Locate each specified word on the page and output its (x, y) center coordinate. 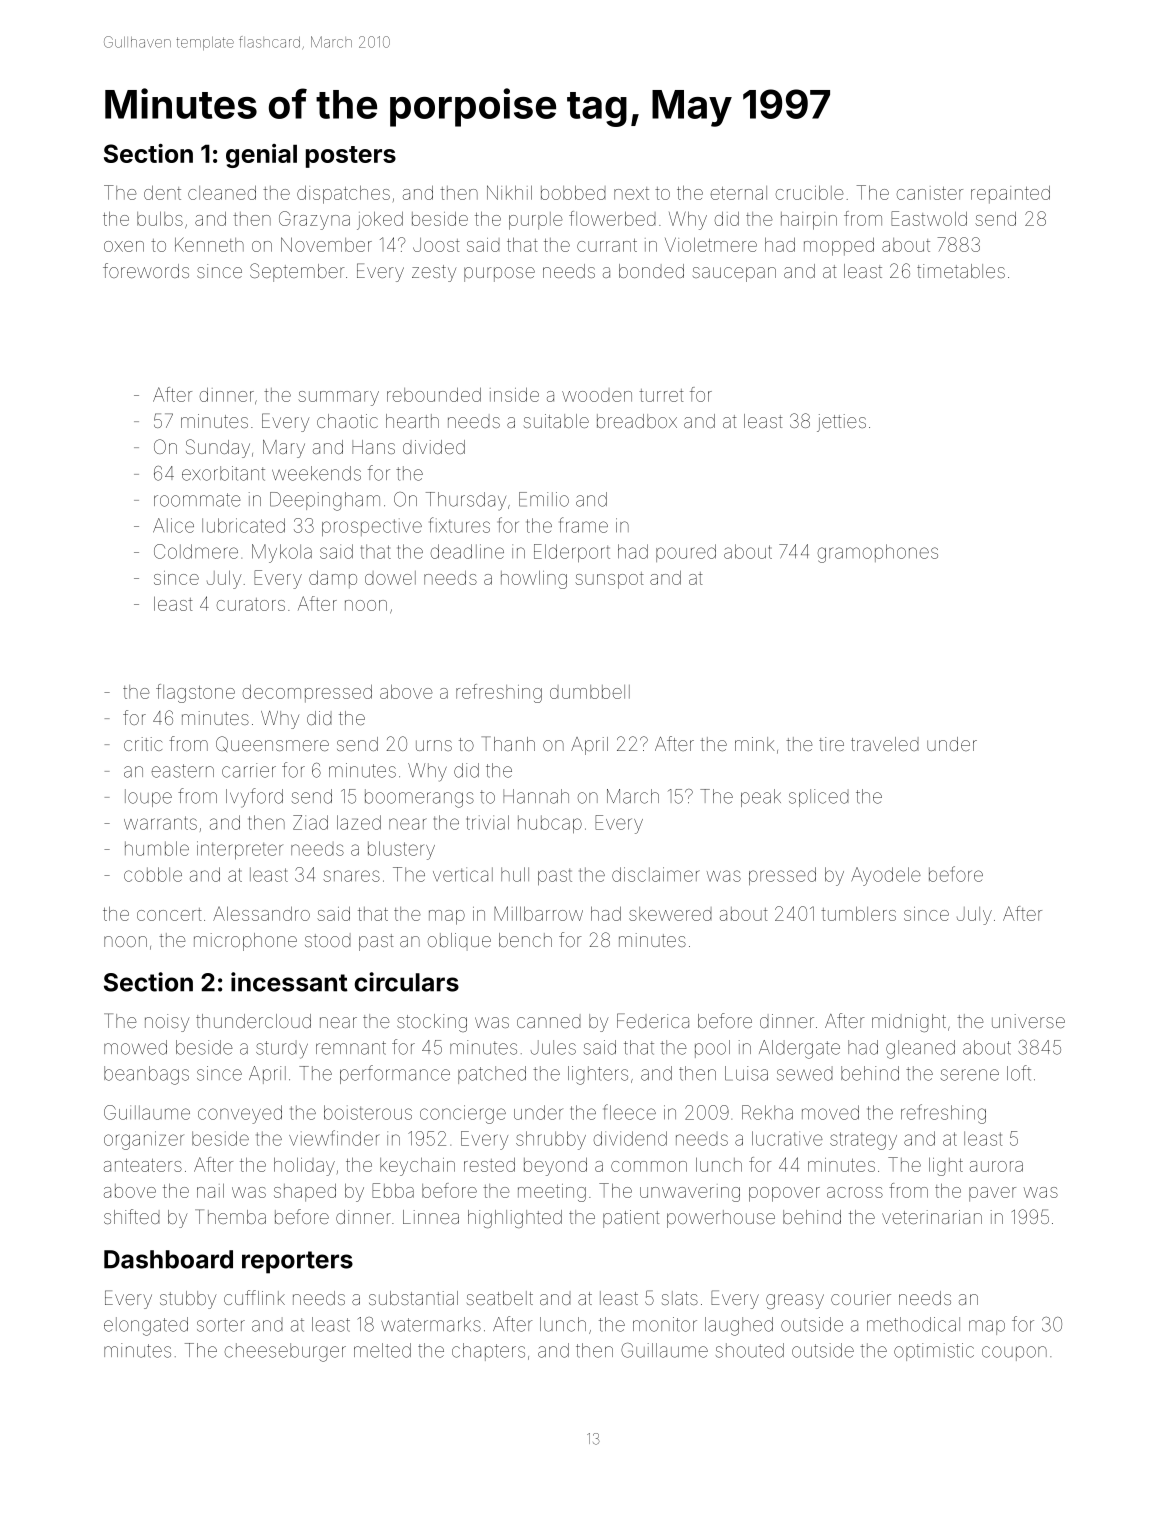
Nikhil (509, 192)
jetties (841, 423)
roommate (197, 500)
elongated (146, 1326)
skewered (670, 914)
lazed (359, 822)
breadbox (637, 421)
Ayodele (886, 876)
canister (930, 193)
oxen (124, 246)
